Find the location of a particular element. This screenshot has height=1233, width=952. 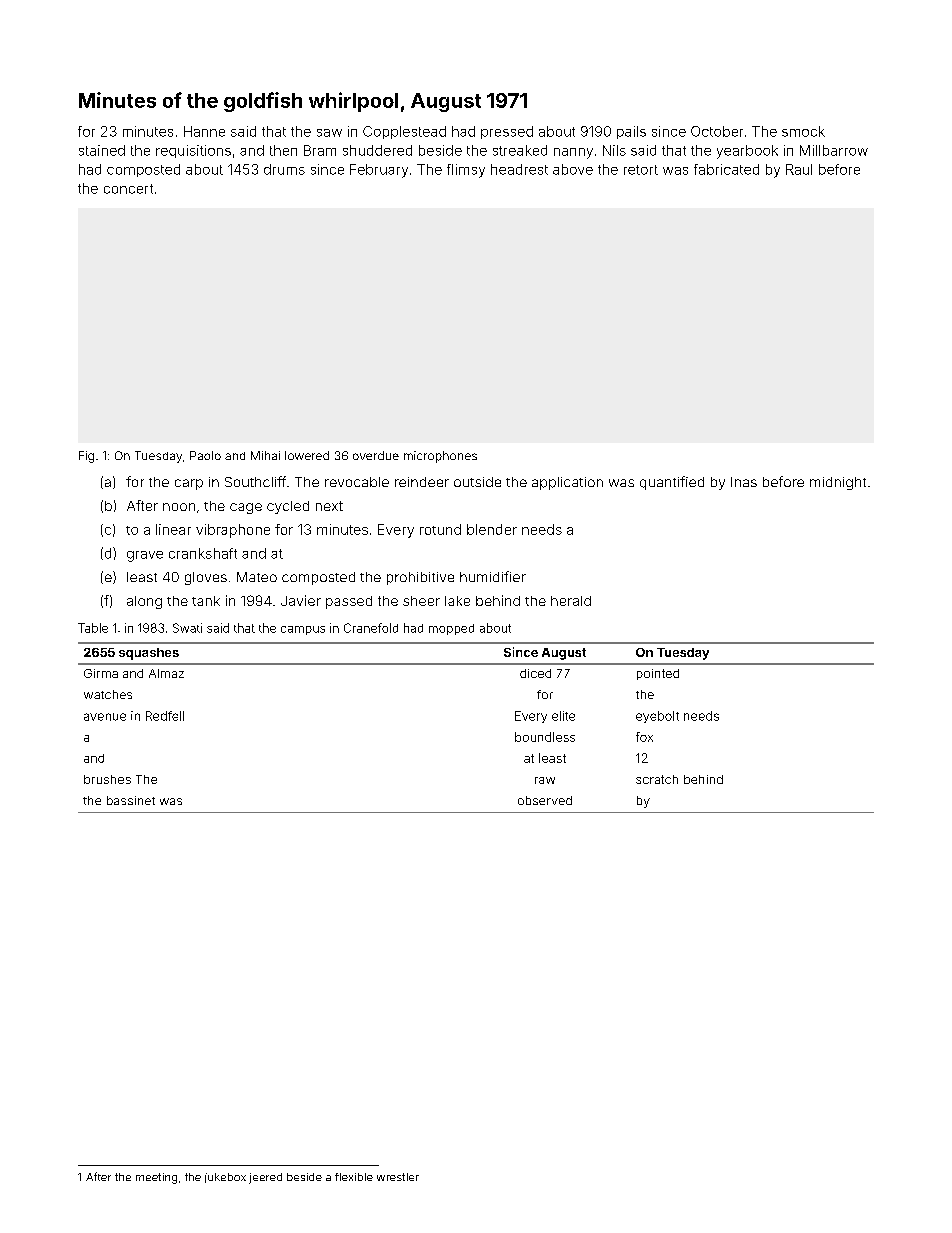

concert is located at coordinates (128, 189).
